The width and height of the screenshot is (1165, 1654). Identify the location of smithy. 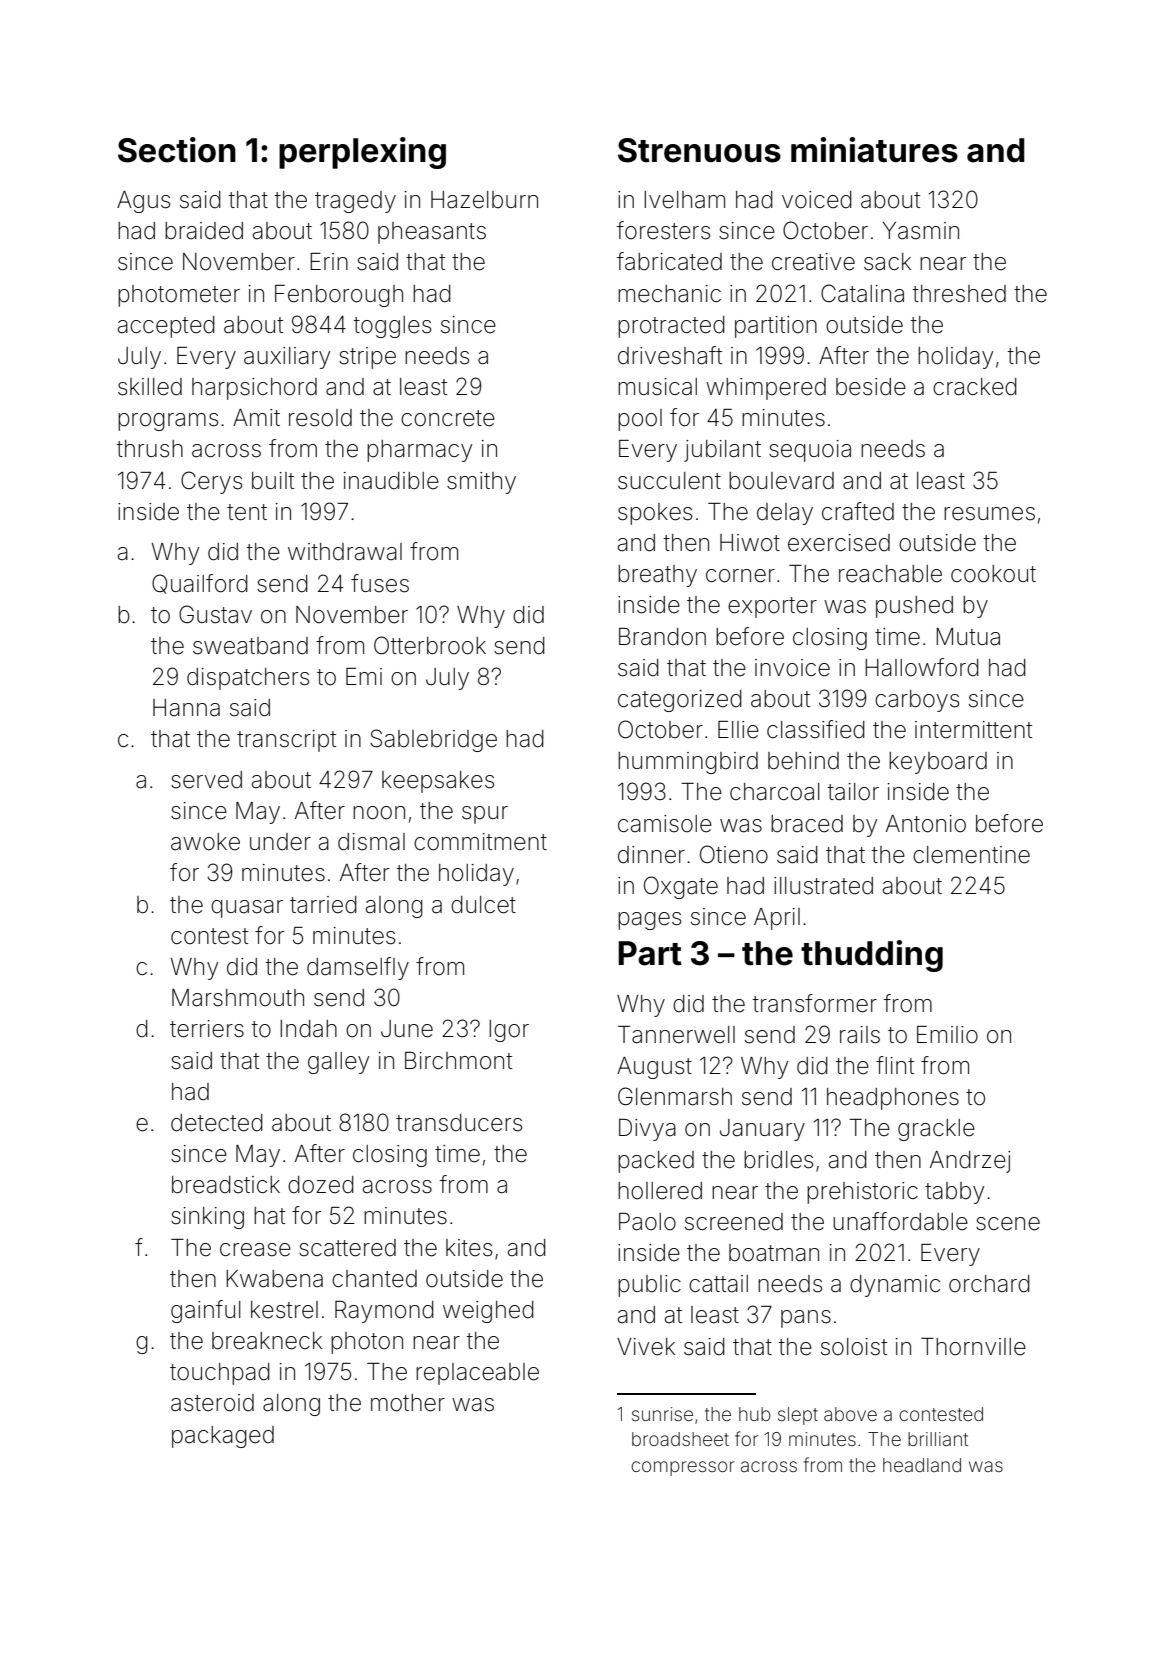
(481, 483).
